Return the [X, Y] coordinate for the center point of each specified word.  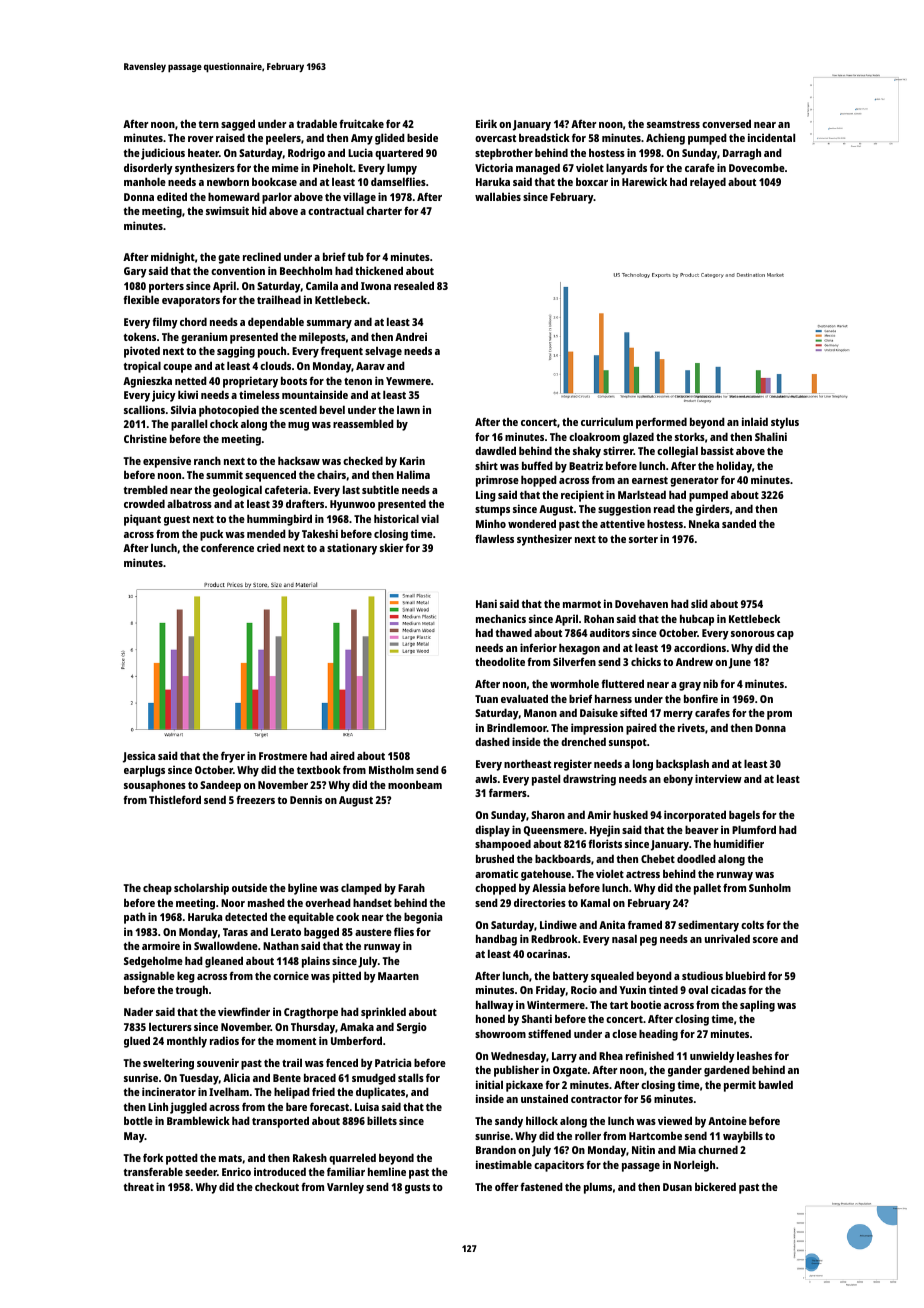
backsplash [682, 765]
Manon [540, 713]
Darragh [742, 154]
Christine [145, 438]
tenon [358, 381]
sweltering [168, 1064]
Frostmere [283, 756]
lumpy [402, 169]
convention [238, 270]
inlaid [755, 421]
